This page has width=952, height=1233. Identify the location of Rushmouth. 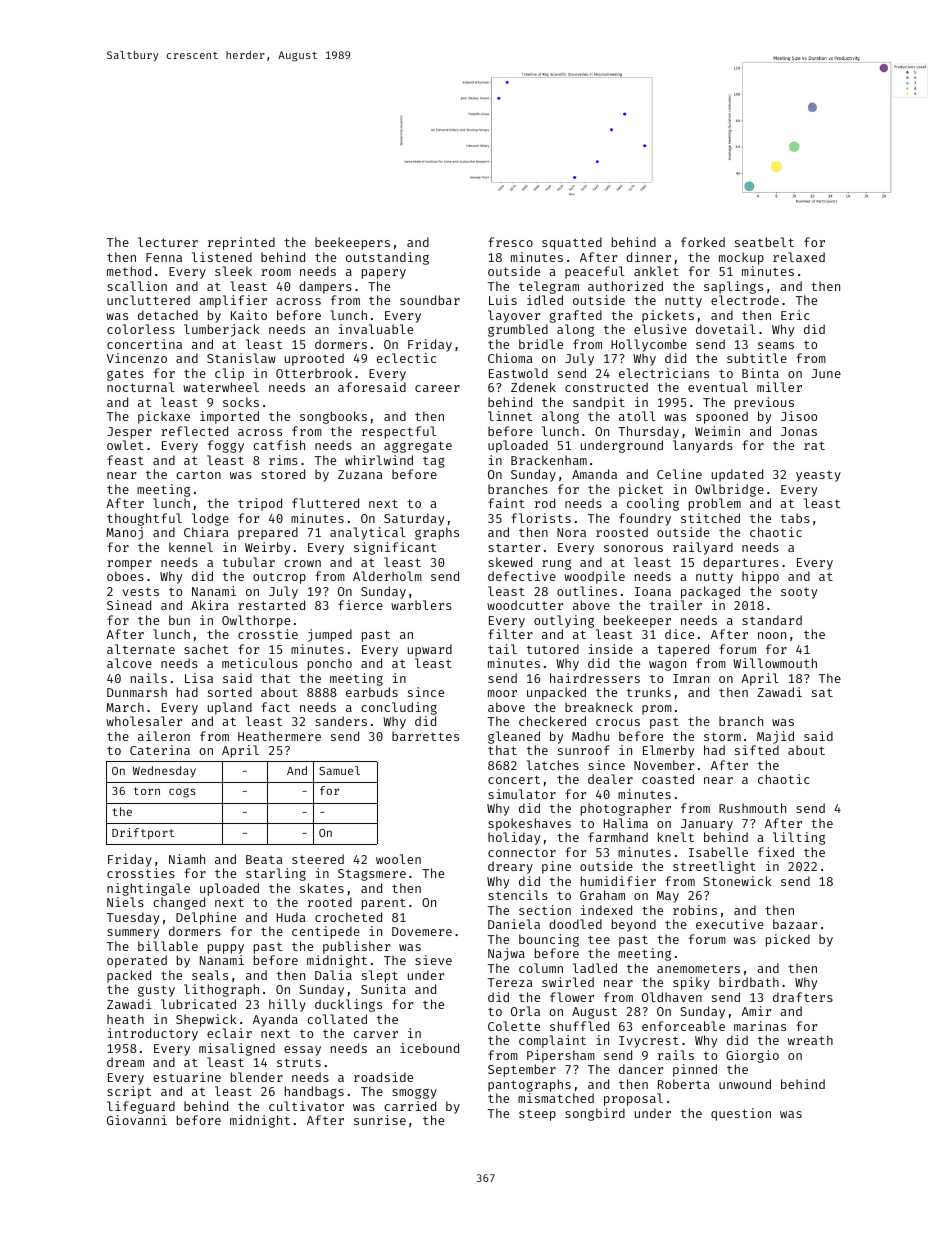
(752, 808).
